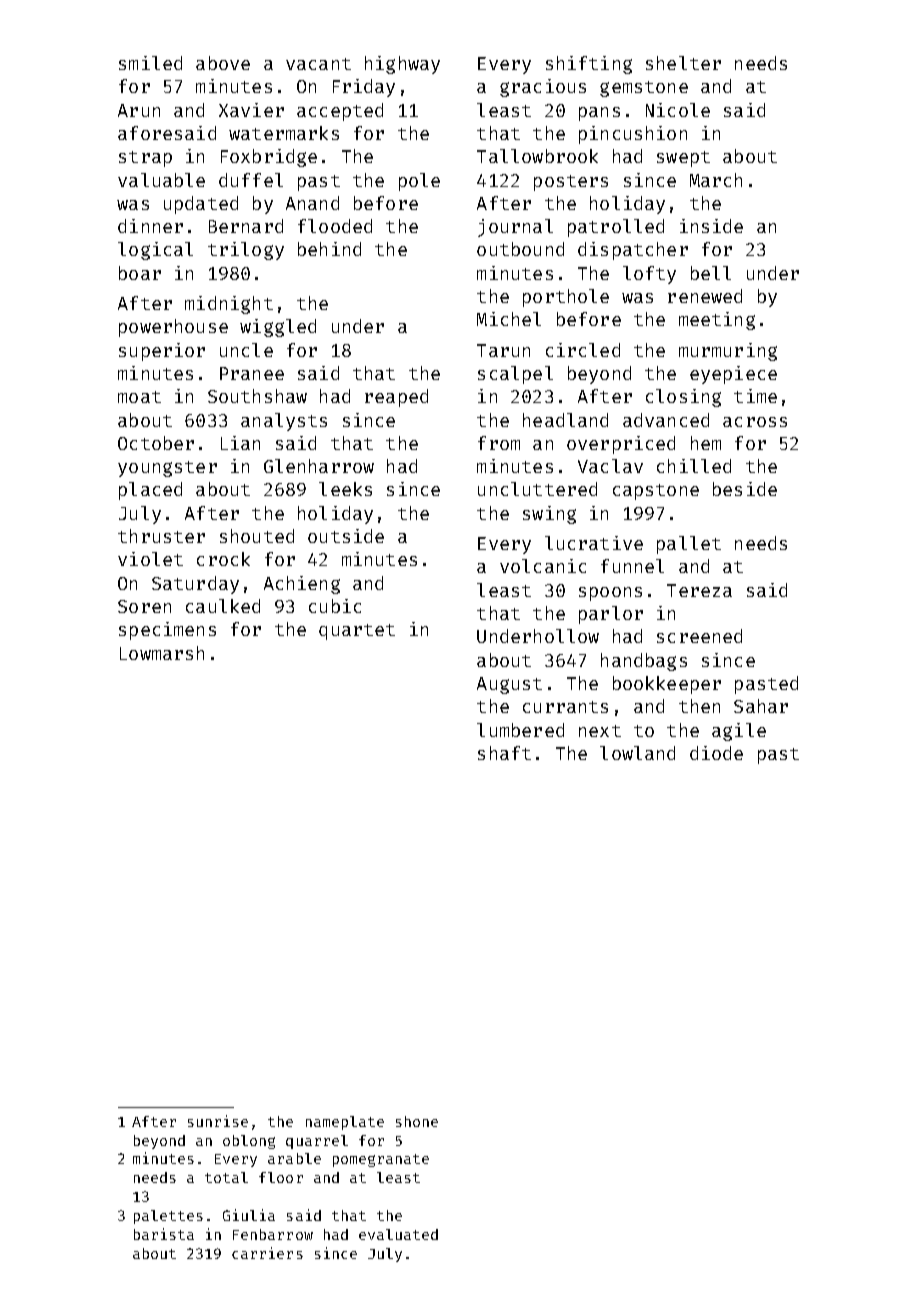 The image size is (924, 1308). What do you see at coordinates (357, 632) in the image?
I see `quartet` at bounding box center [357, 632].
